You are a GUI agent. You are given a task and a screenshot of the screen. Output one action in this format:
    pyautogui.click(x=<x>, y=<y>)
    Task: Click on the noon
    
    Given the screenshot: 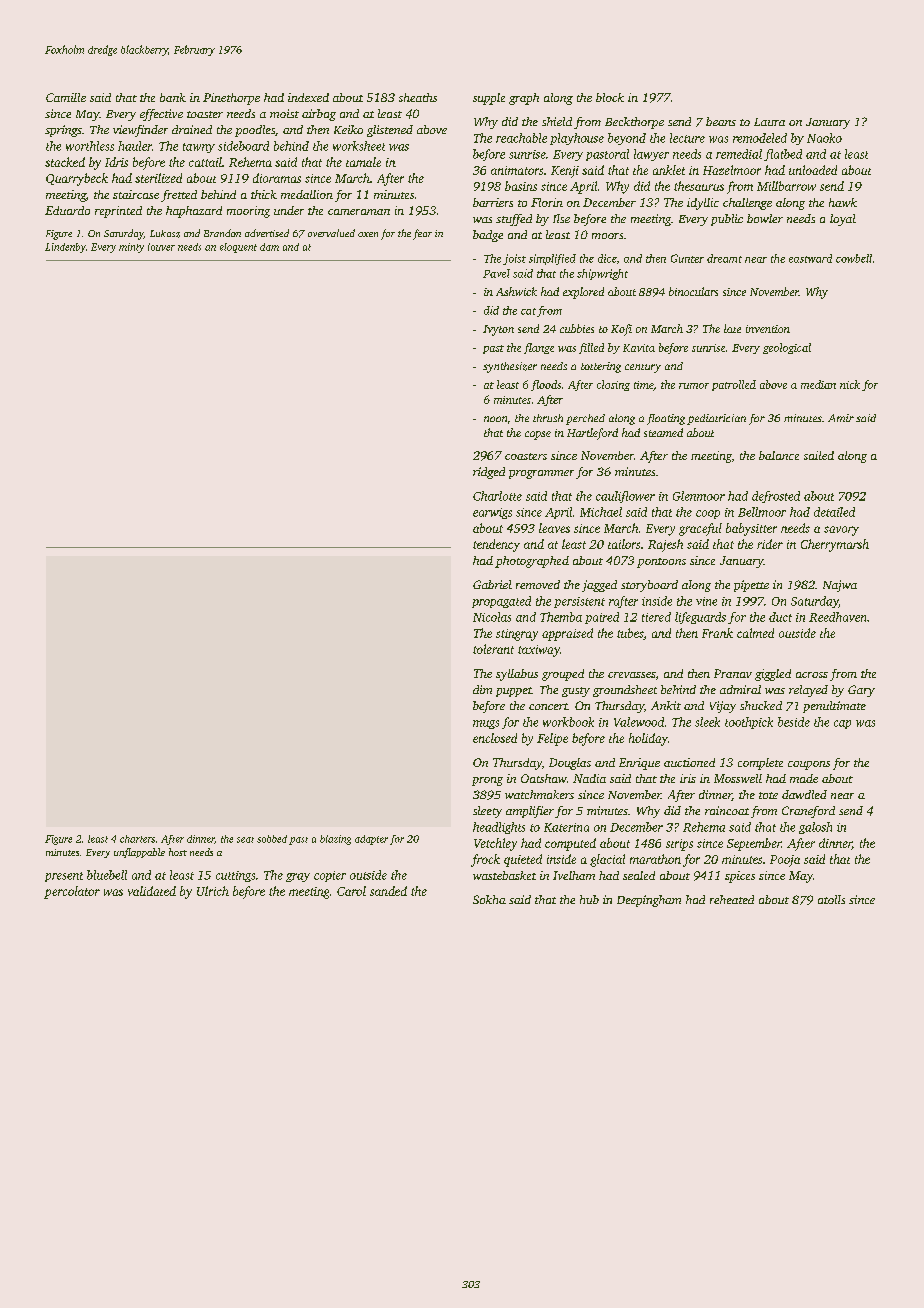 What is the action you would take?
    pyautogui.click(x=495, y=419)
